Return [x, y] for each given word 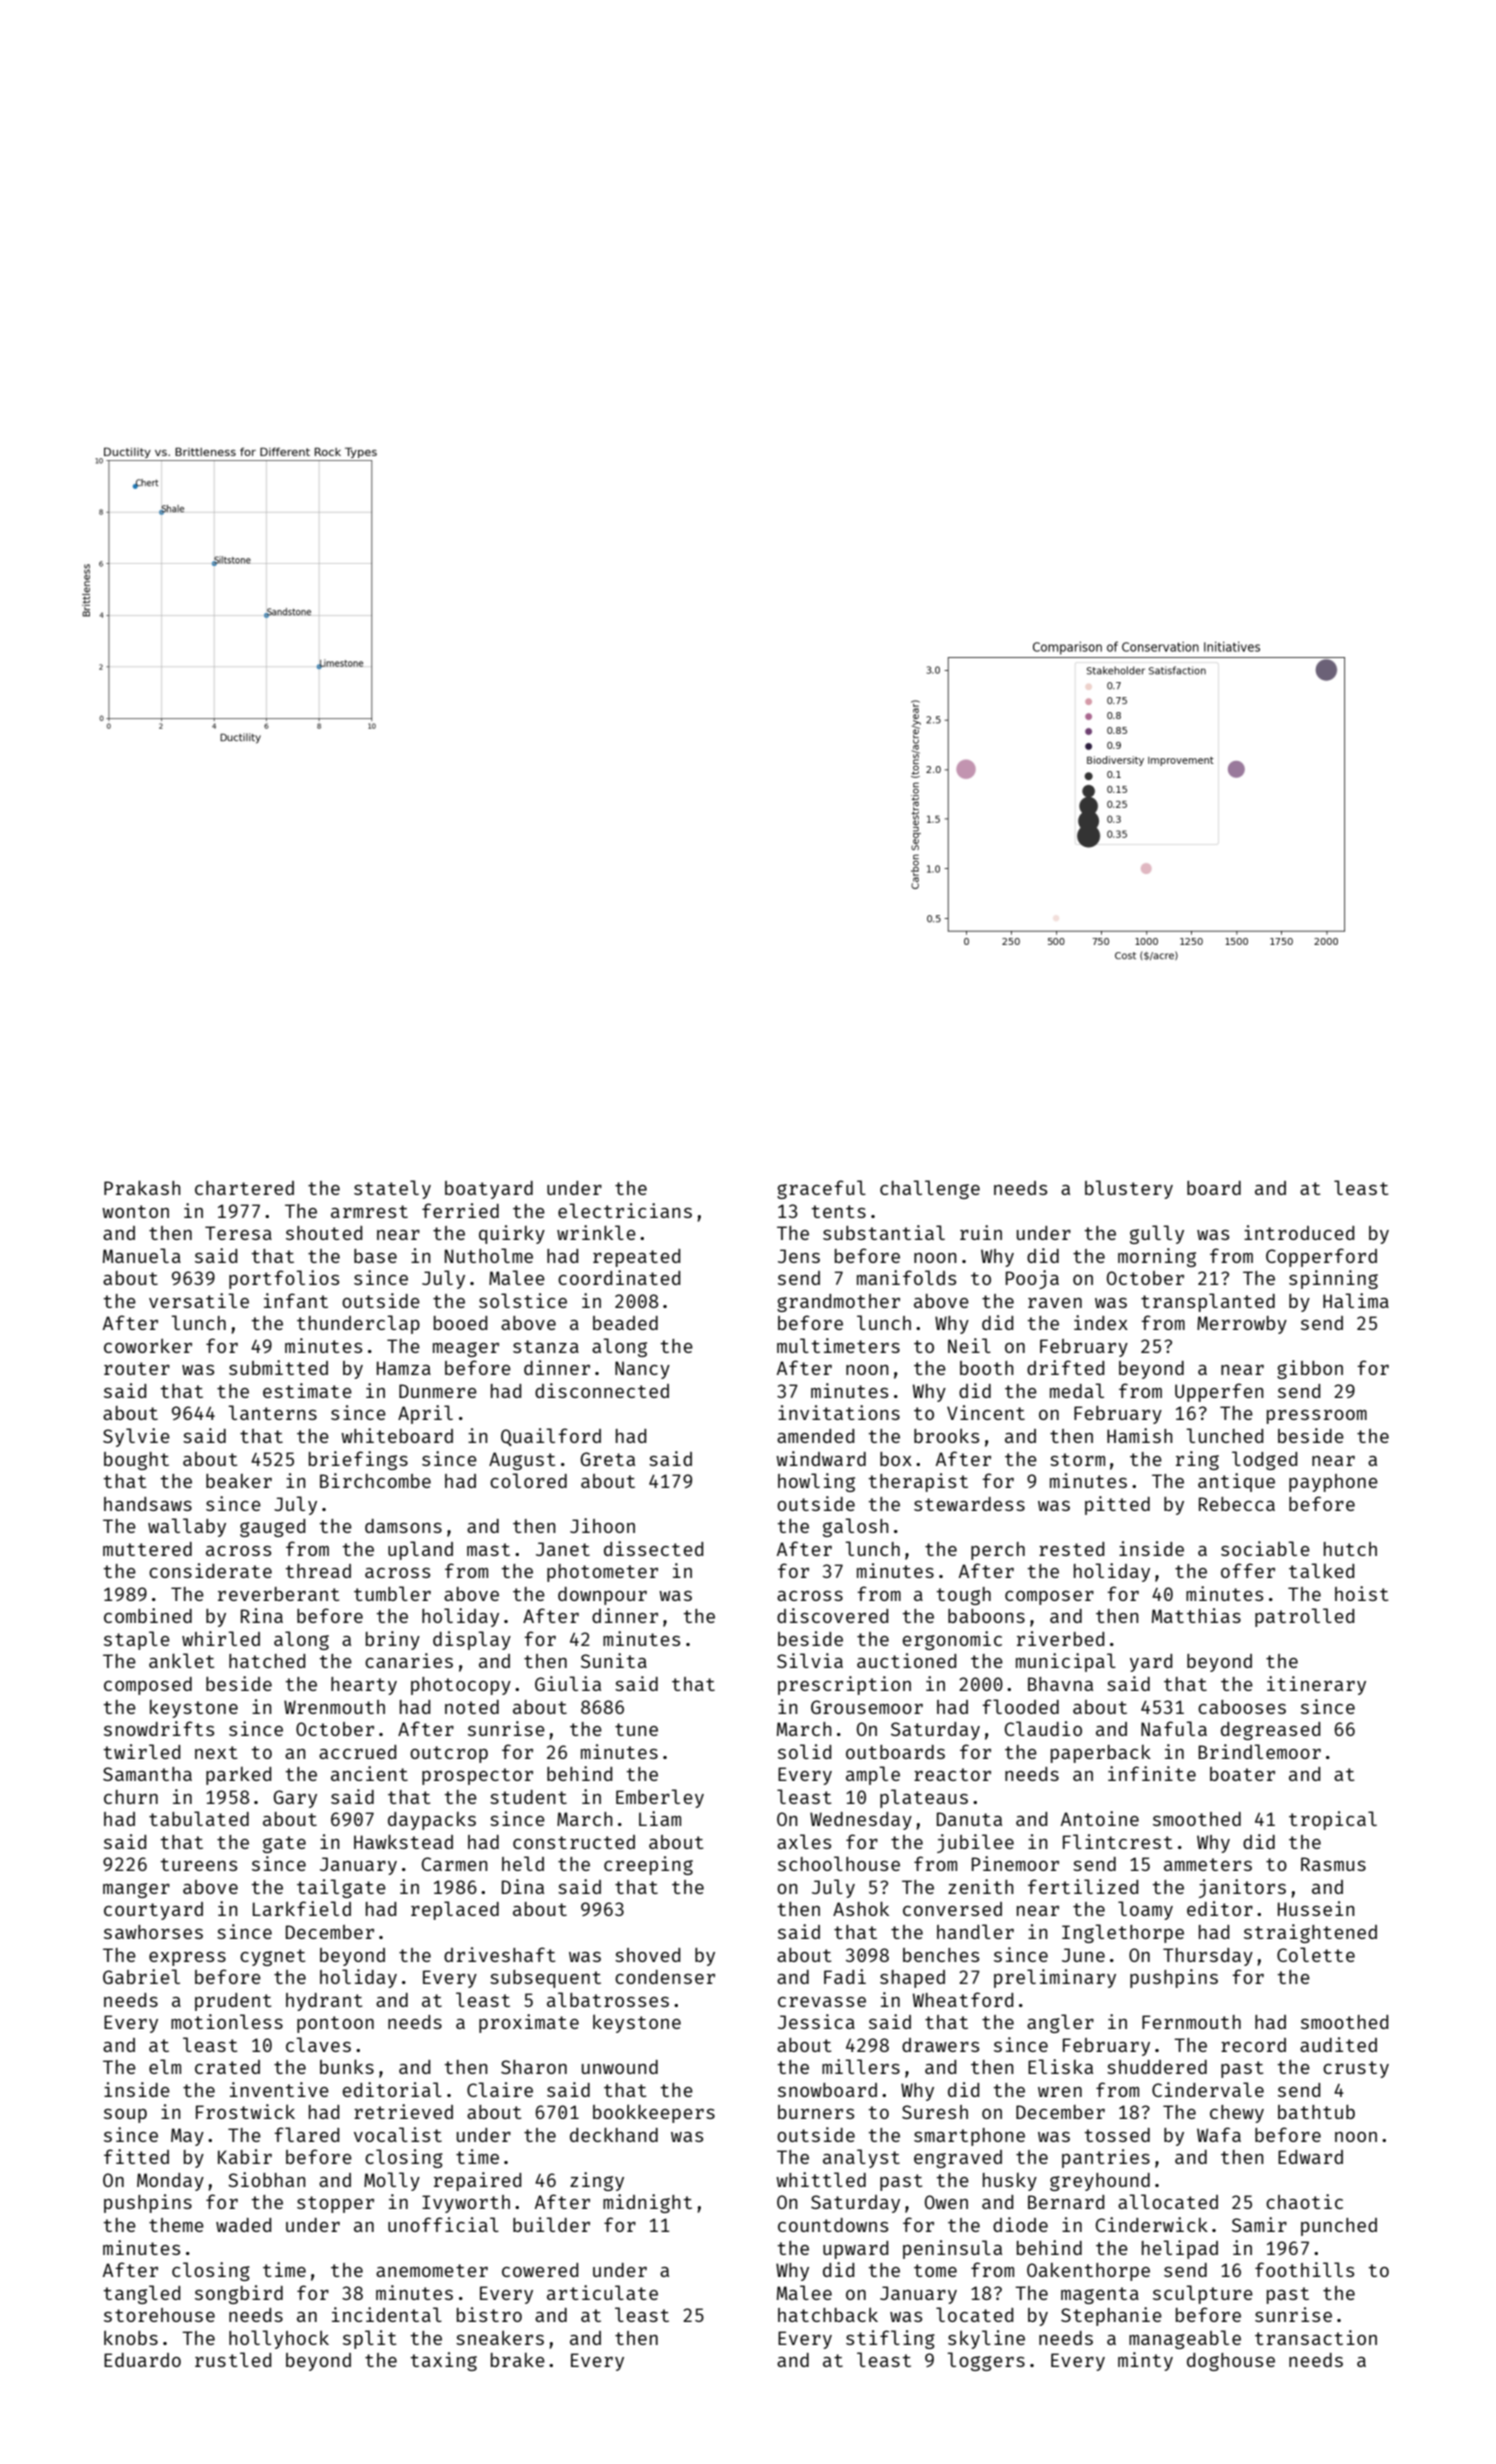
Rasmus [1333, 1864]
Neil [969, 1345]
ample [873, 1775]
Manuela [142, 1255]
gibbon [1310, 1369]
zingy [597, 2181]
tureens [198, 1864]
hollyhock [279, 2339]
